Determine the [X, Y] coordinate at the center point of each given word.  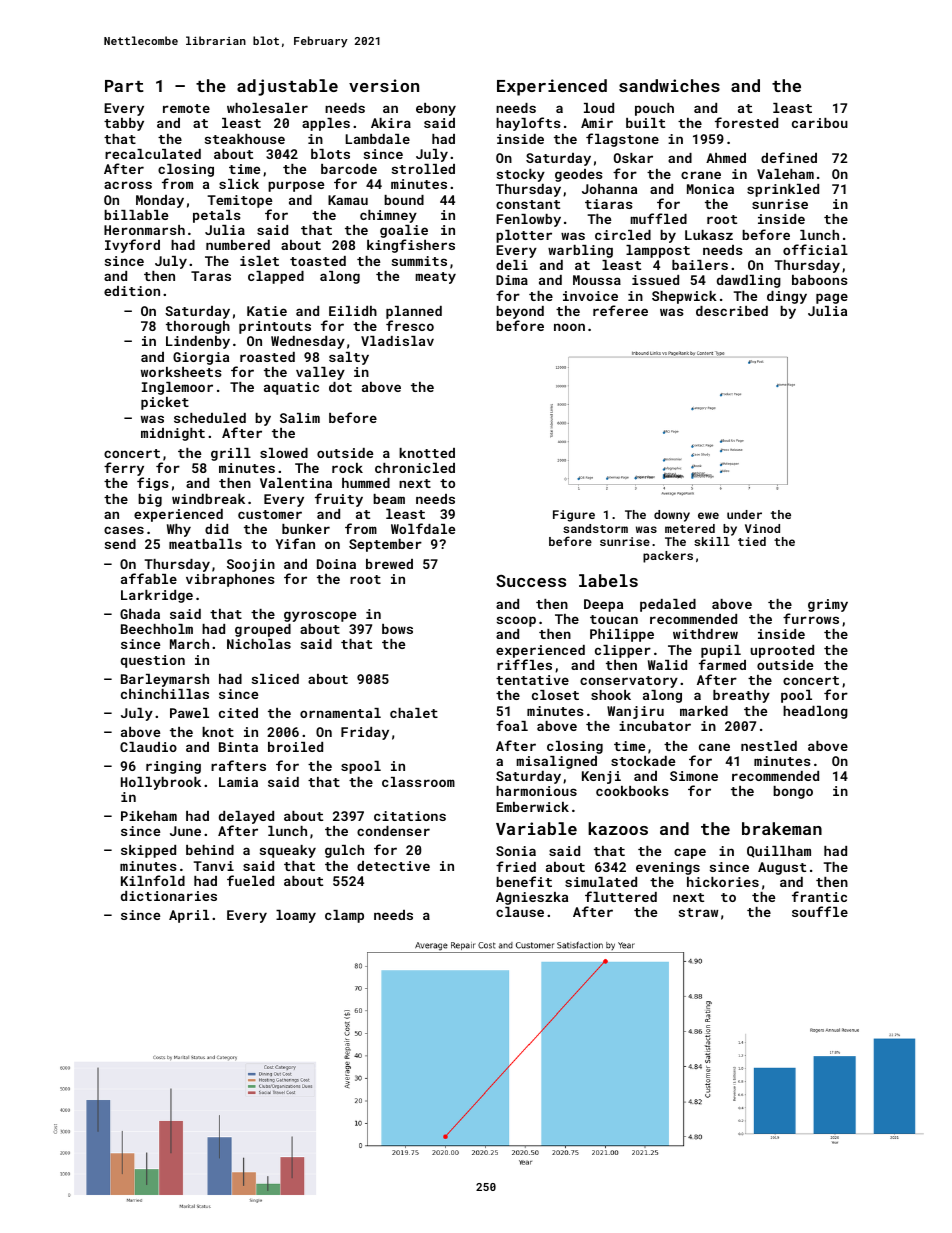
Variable [536, 828]
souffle [820, 911]
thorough [198, 327]
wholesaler [267, 108]
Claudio [148, 747]
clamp [344, 916]
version [384, 85]
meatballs [205, 544]
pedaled [668, 605]
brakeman [782, 828]
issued [655, 280]
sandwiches [669, 85]
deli [512, 265]
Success [531, 581]
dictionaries [169, 896]
